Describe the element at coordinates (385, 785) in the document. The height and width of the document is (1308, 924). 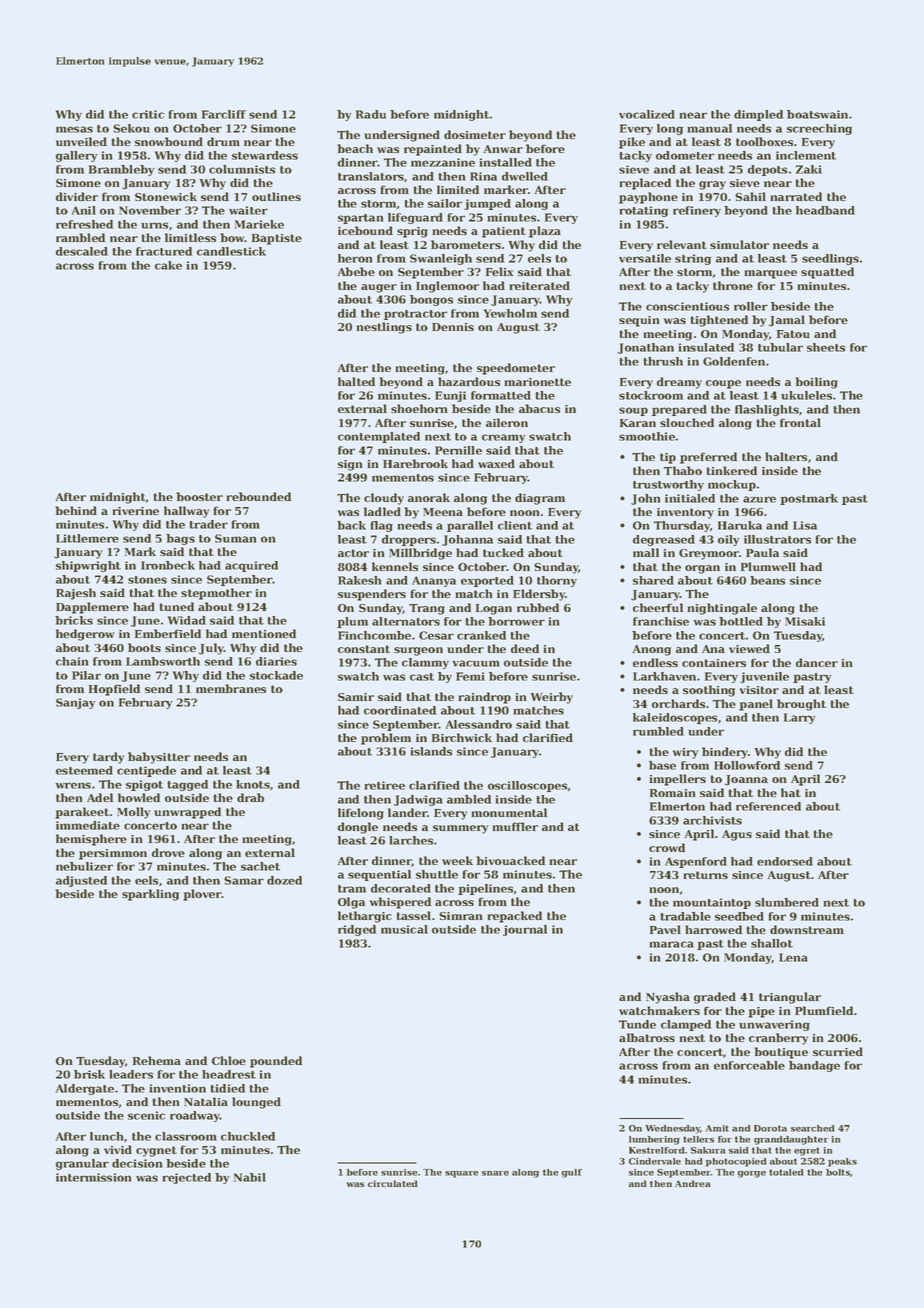
I see `retiree` at that location.
